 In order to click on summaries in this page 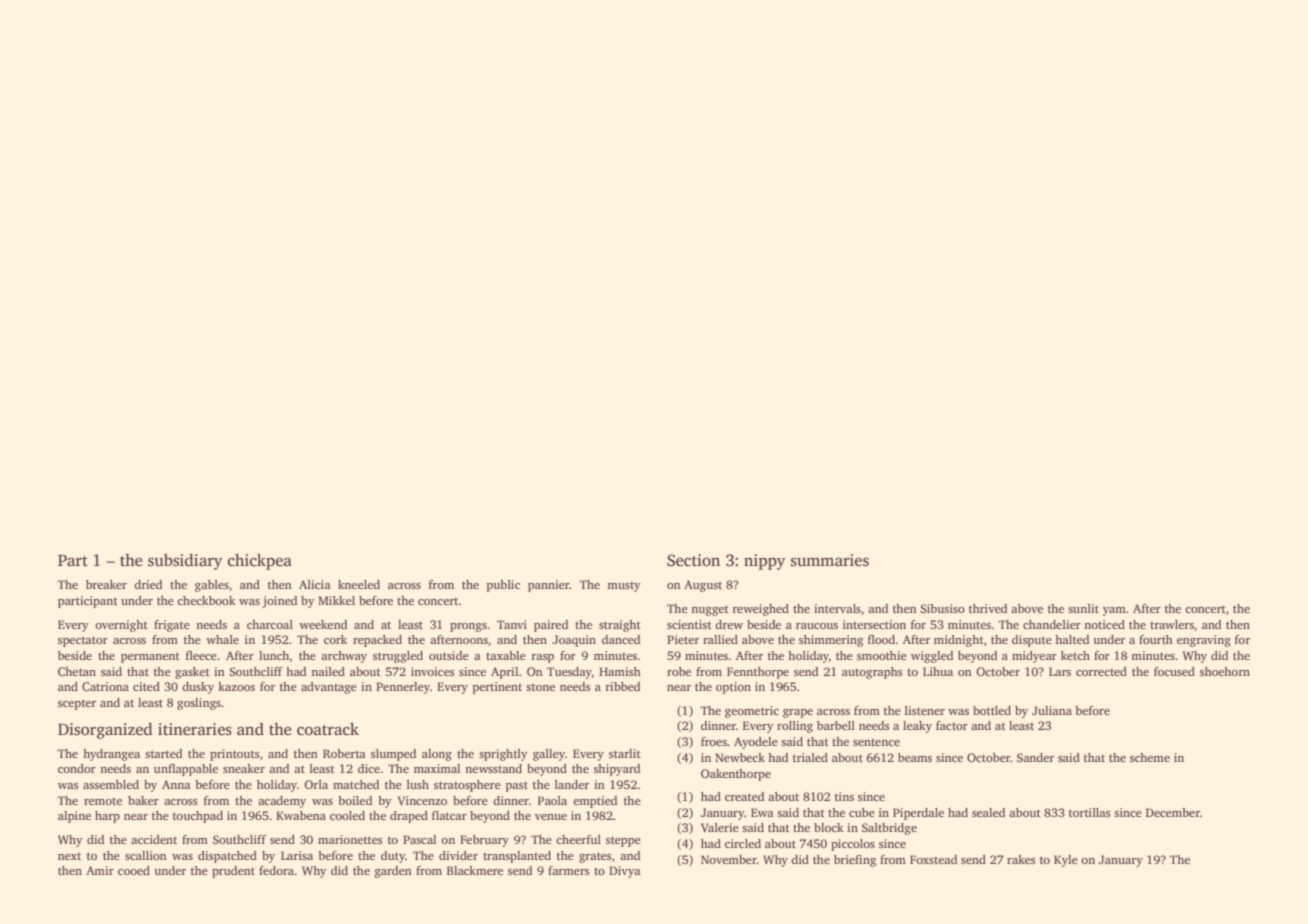, I will do `click(830, 560)`.
